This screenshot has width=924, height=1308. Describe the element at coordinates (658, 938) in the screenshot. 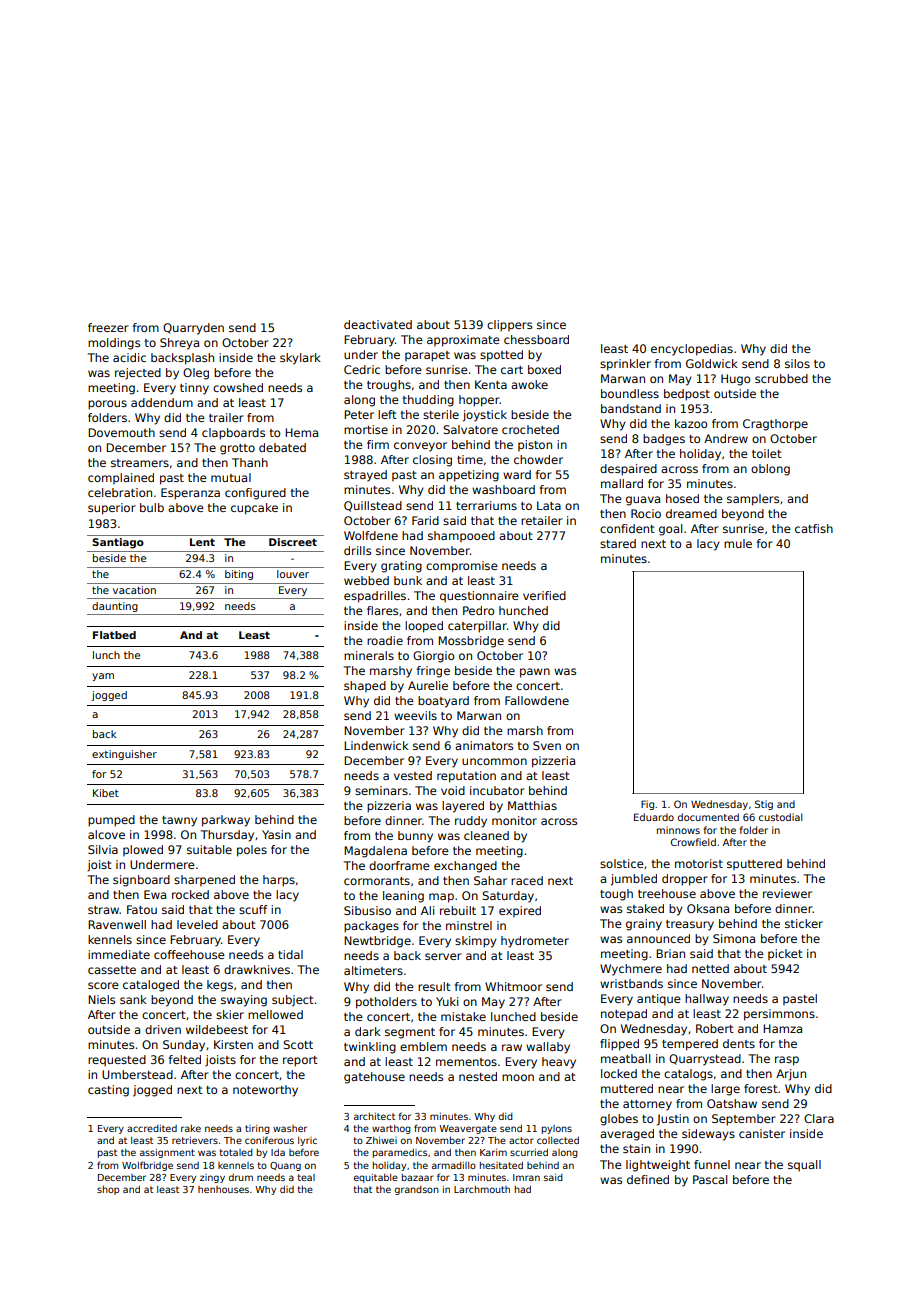

I see `announced` at that location.
